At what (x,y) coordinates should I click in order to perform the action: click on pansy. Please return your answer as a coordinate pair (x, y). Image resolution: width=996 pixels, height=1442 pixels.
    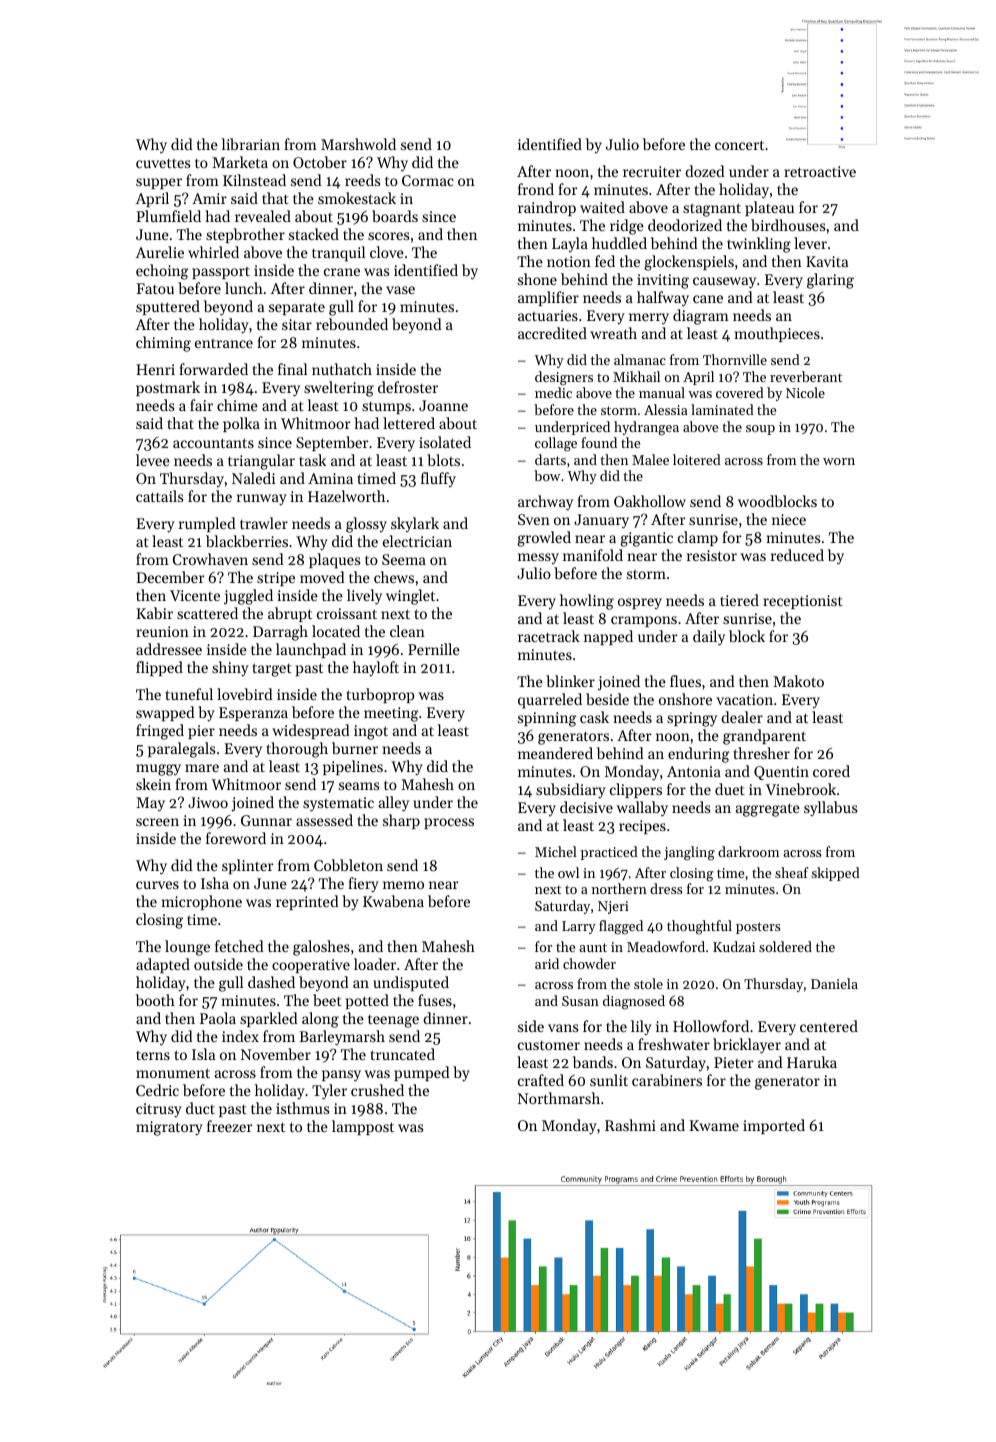
    Looking at the image, I should click on (341, 1076).
